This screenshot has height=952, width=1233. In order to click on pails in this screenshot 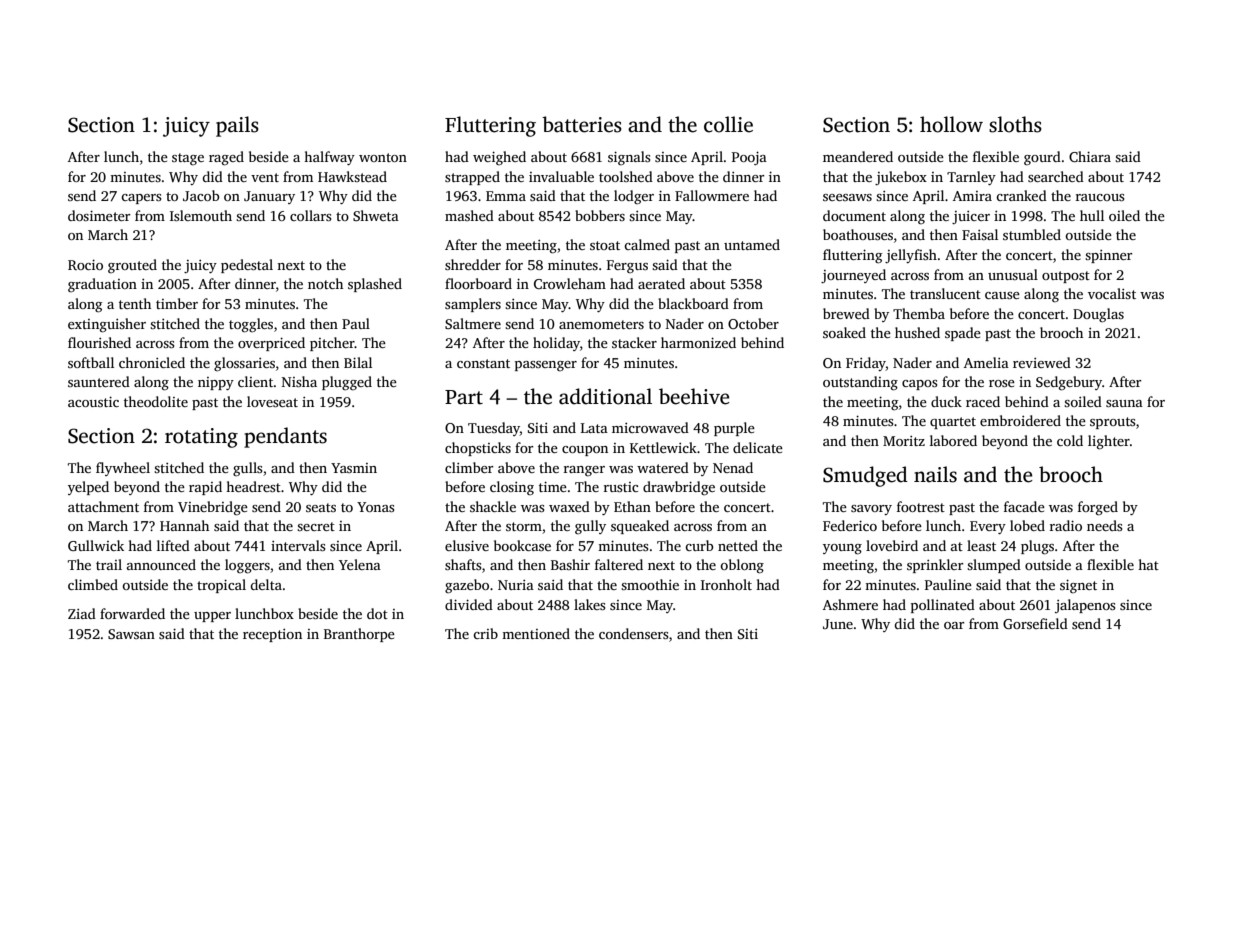, I will do `click(237, 126)`.
